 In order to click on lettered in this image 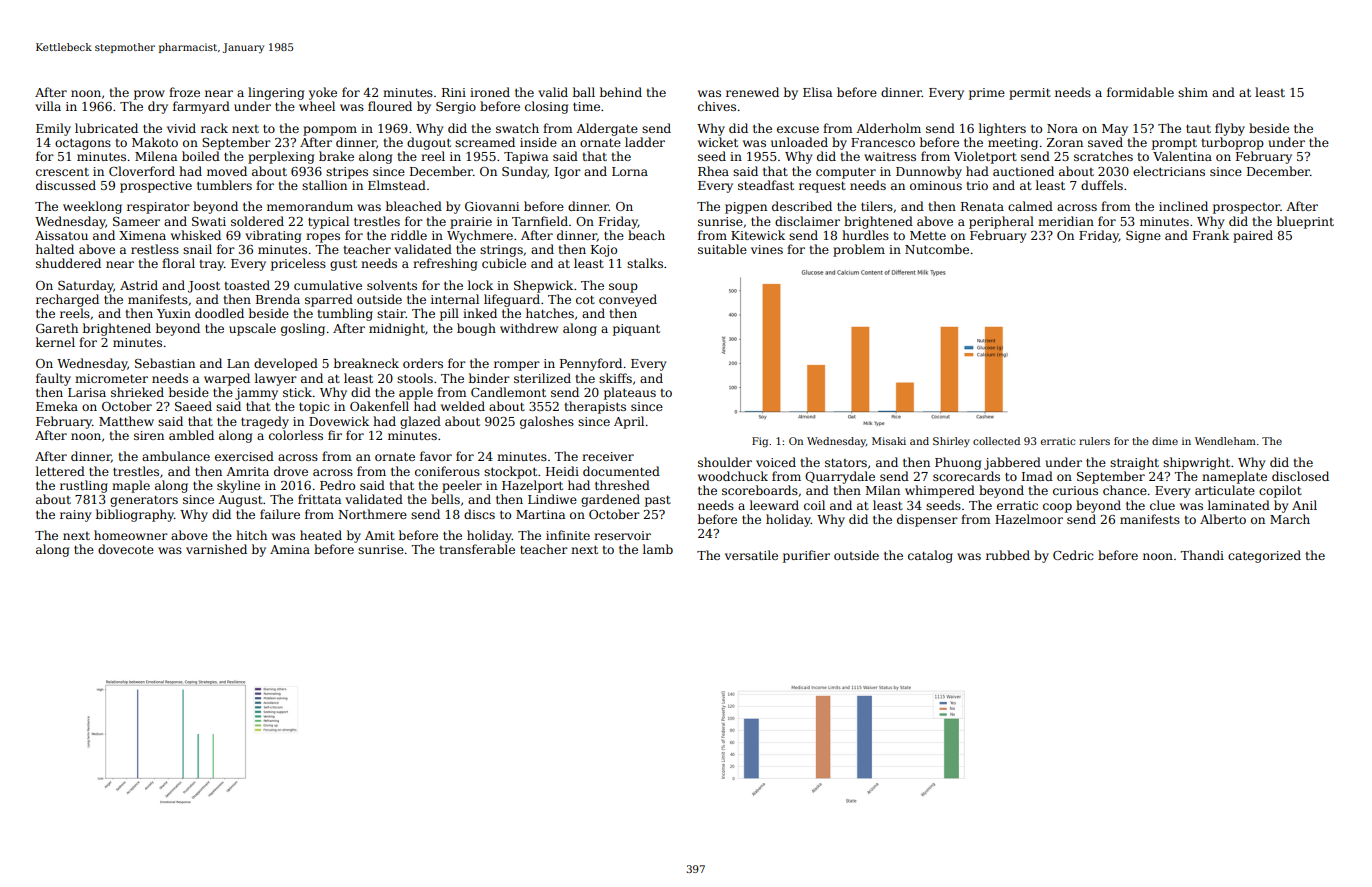, I will do `click(60, 471)`.
